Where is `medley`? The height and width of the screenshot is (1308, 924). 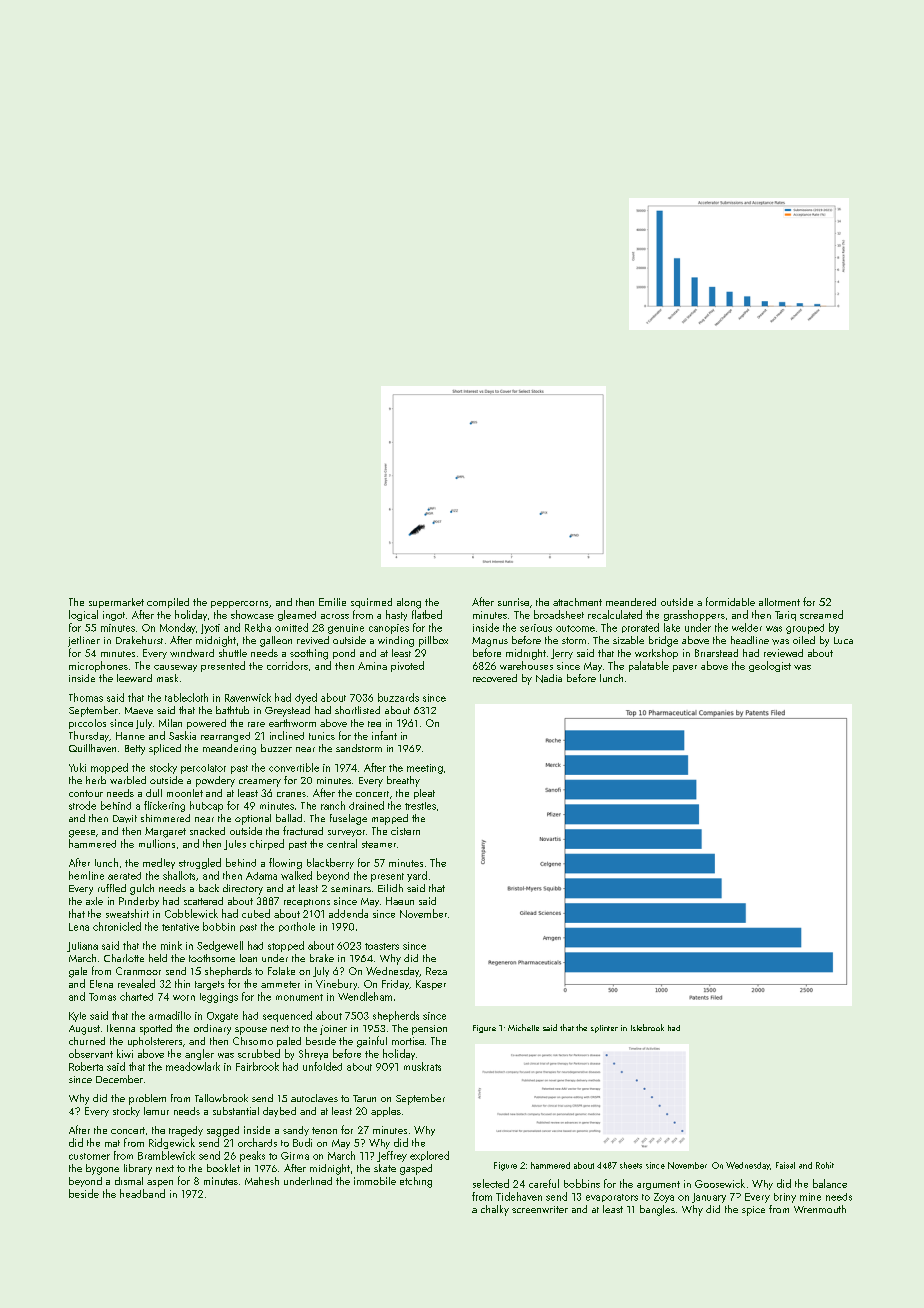 medley is located at coordinates (159, 863).
